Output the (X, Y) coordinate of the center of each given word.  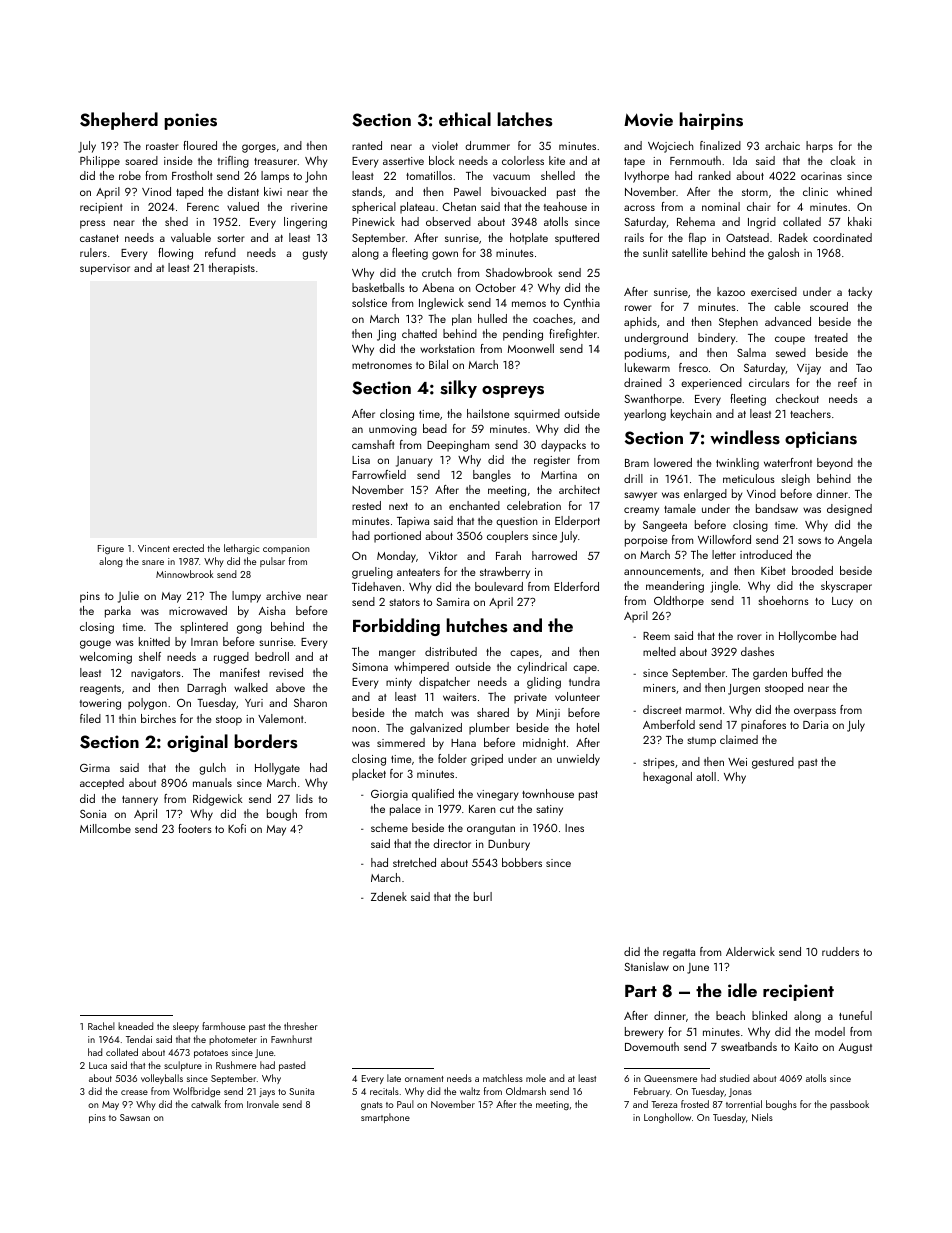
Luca (98, 1065)
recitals (384, 1091)
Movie (648, 120)
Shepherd (119, 121)
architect (579, 489)
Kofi (237, 828)
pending (523, 335)
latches (525, 119)
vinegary (498, 795)
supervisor (105, 269)
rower (638, 308)
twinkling (737, 464)
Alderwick (750, 951)
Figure (111, 550)
